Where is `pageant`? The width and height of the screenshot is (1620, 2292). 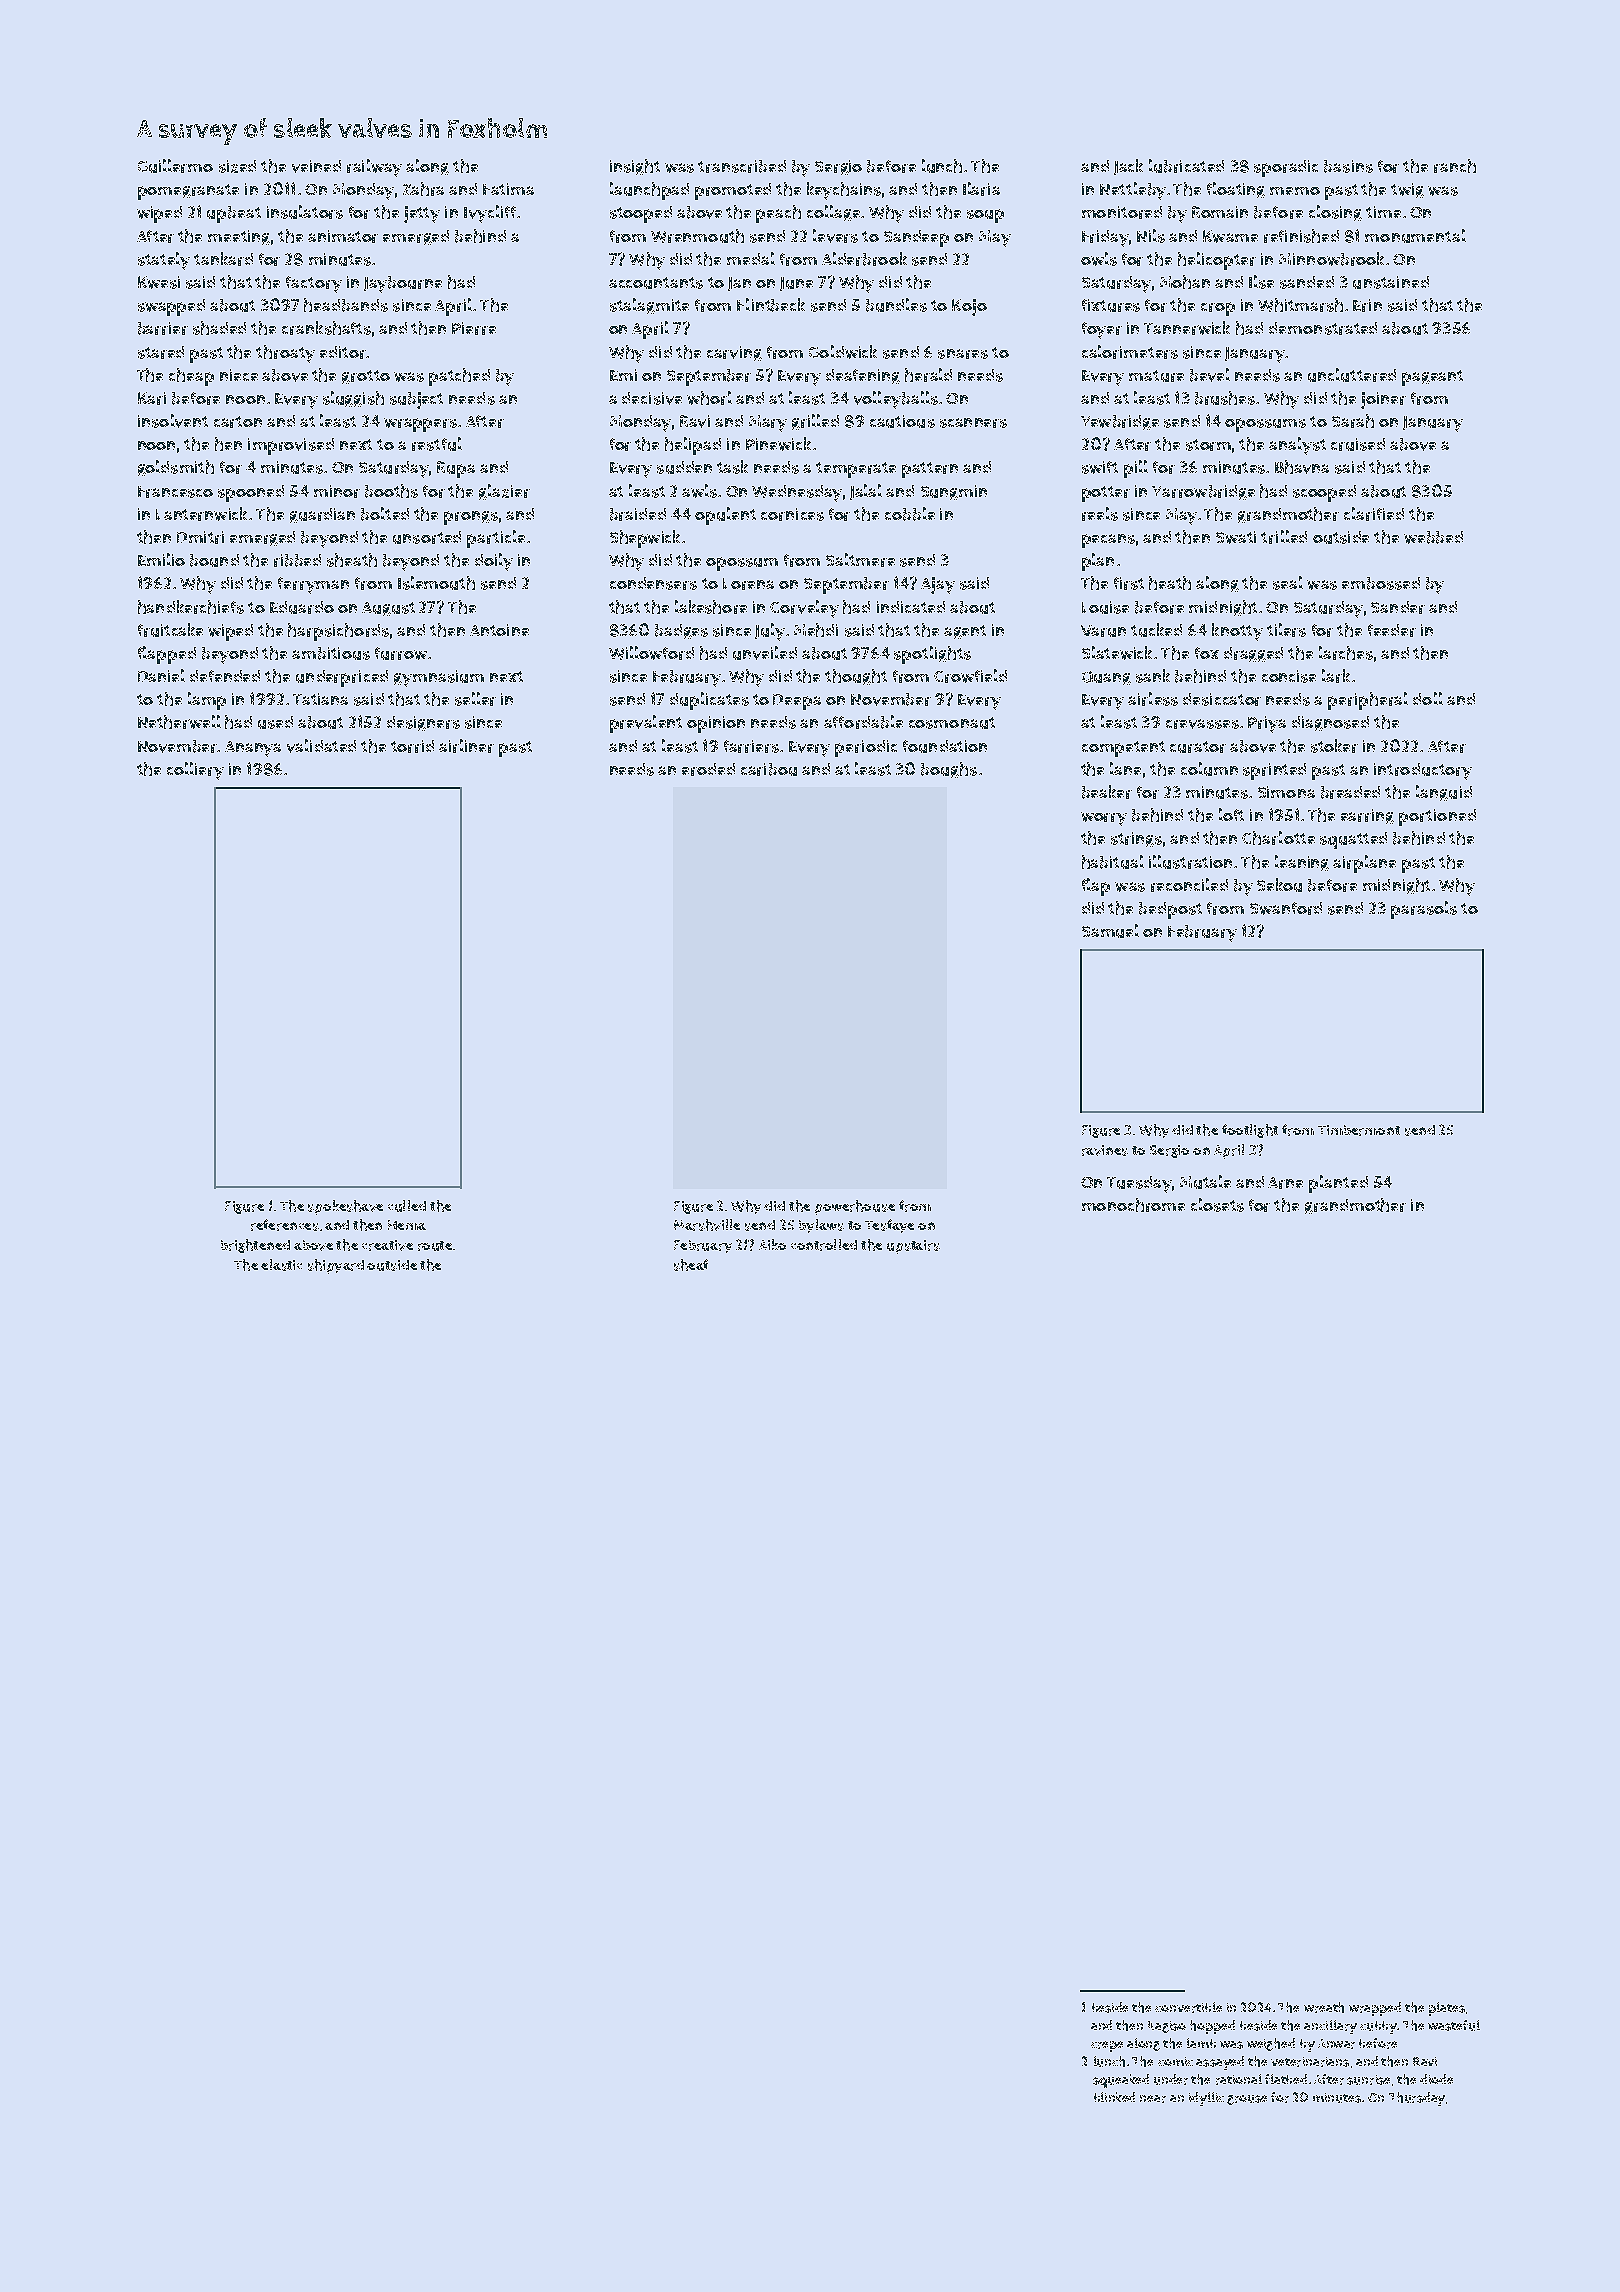
pageant is located at coordinates (1432, 378).
